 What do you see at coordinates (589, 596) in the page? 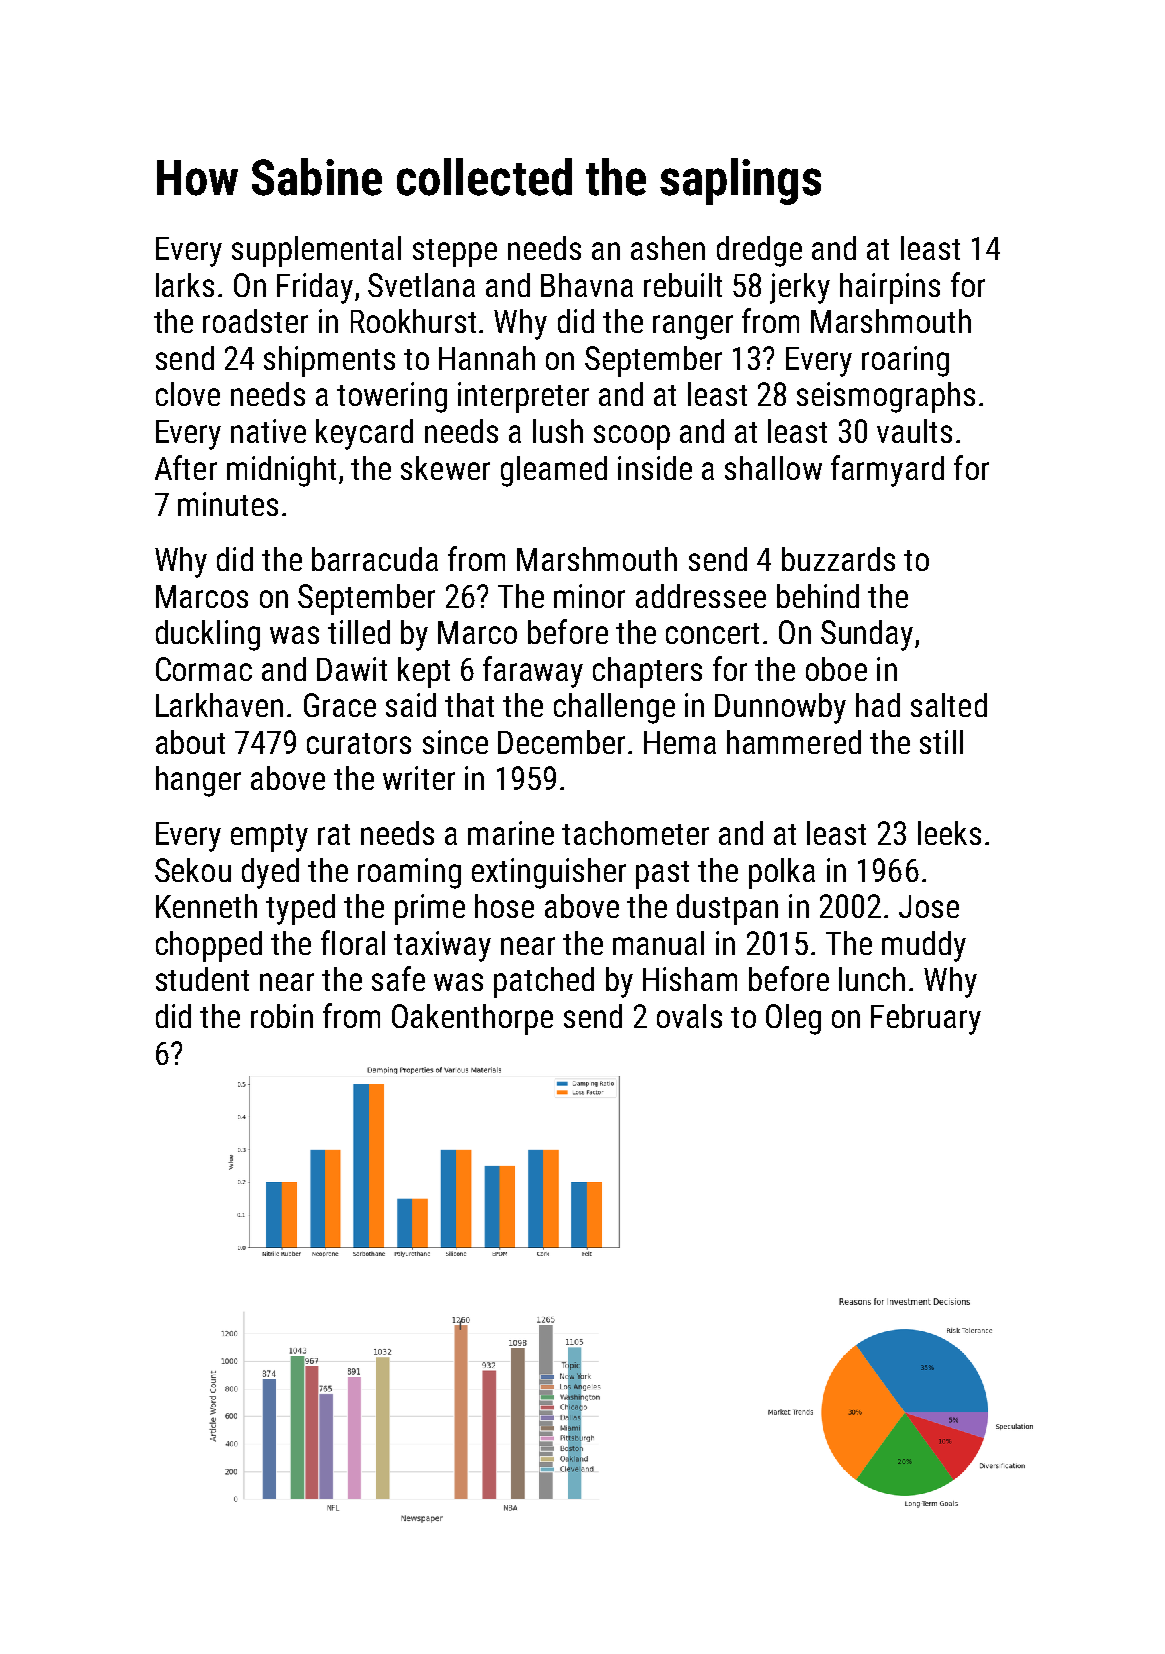
I see `minor` at bounding box center [589, 596].
